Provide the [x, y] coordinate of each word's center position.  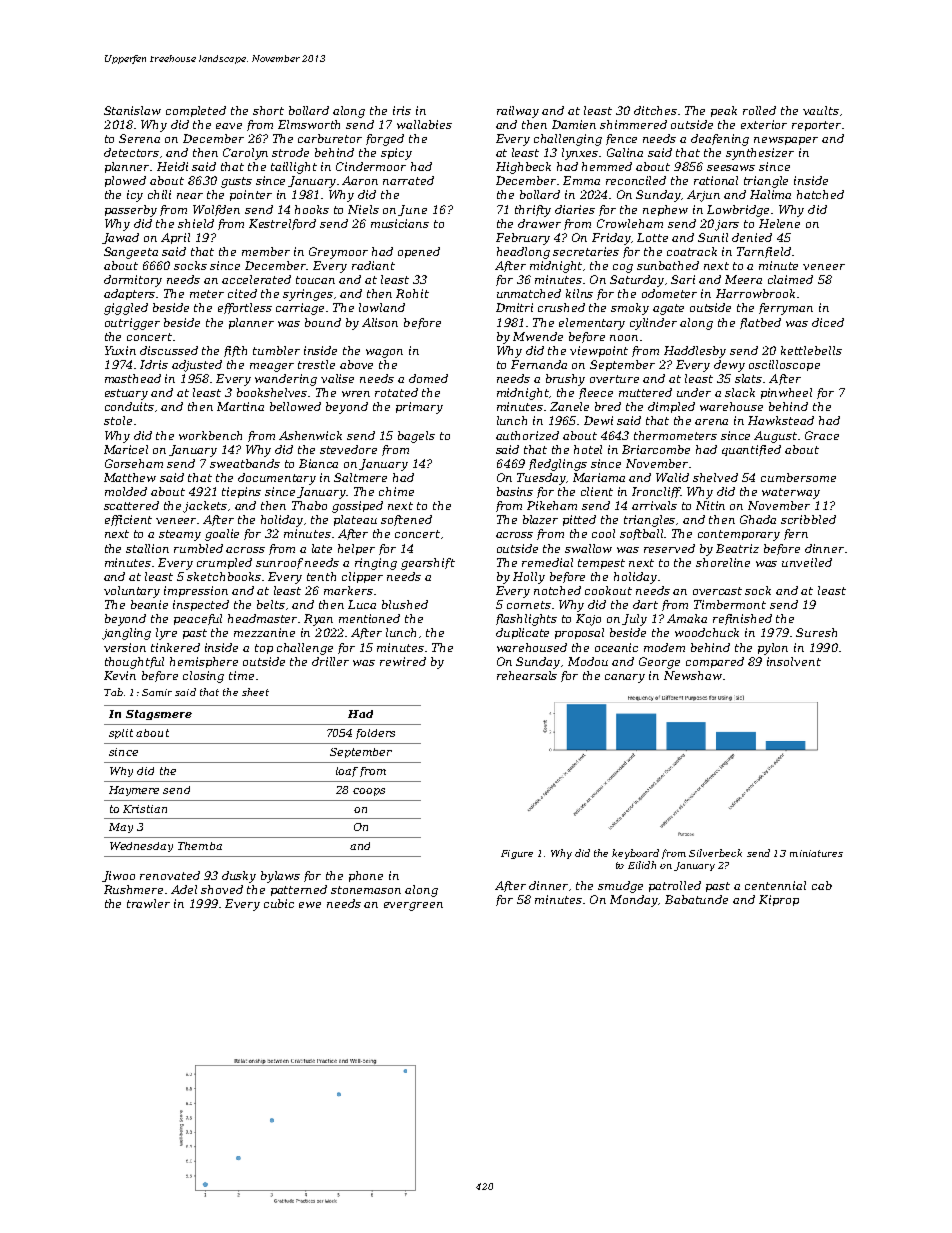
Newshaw [693, 675]
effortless [245, 308]
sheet [255, 692]
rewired [403, 661]
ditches [655, 110]
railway [518, 112]
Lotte [652, 237]
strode [290, 152]
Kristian [145, 809]
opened [419, 252]
